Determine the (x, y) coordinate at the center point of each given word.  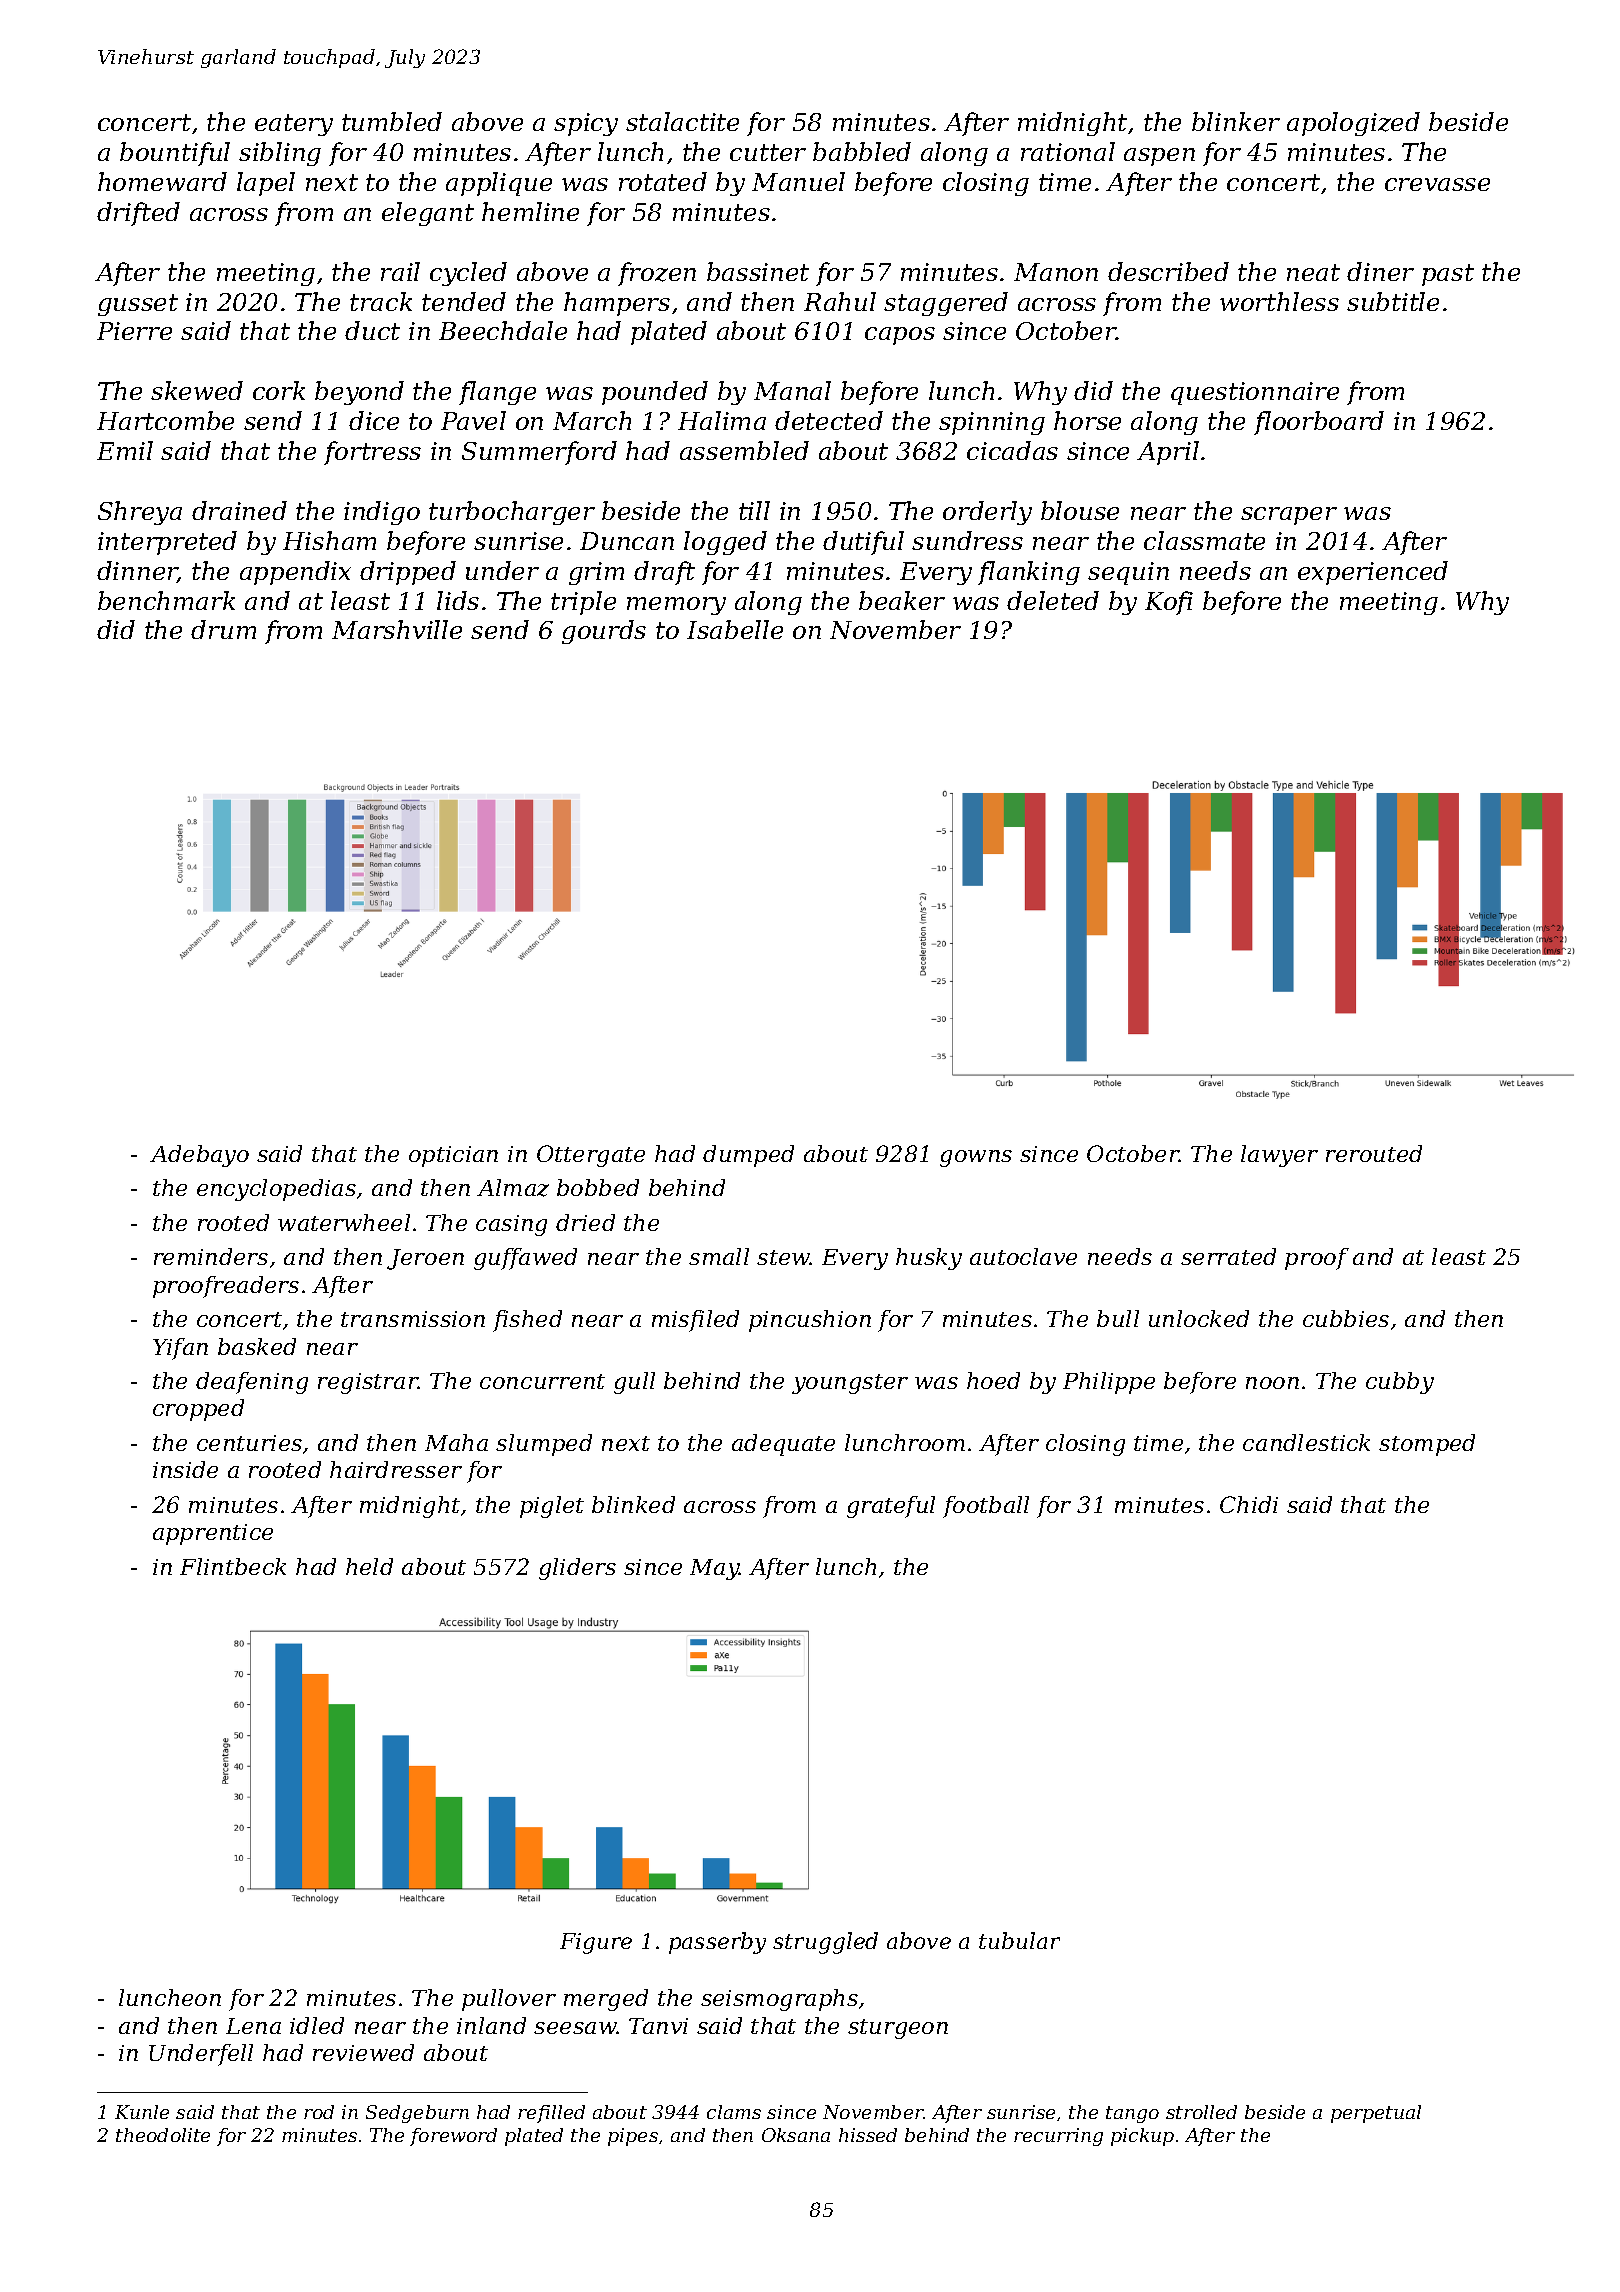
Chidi (1249, 1504)
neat (1313, 272)
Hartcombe (165, 420)
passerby (717, 1943)
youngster (850, 1384)
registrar (368, 1383)
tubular (1019, 1940)
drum (223, 629)
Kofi (1169, 603)
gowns (976, 1158)
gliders (577, 1569)
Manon (1056, 272)
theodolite (163, 2135)
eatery (294, 125)
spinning (992, 423)
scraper (1289, 516)
